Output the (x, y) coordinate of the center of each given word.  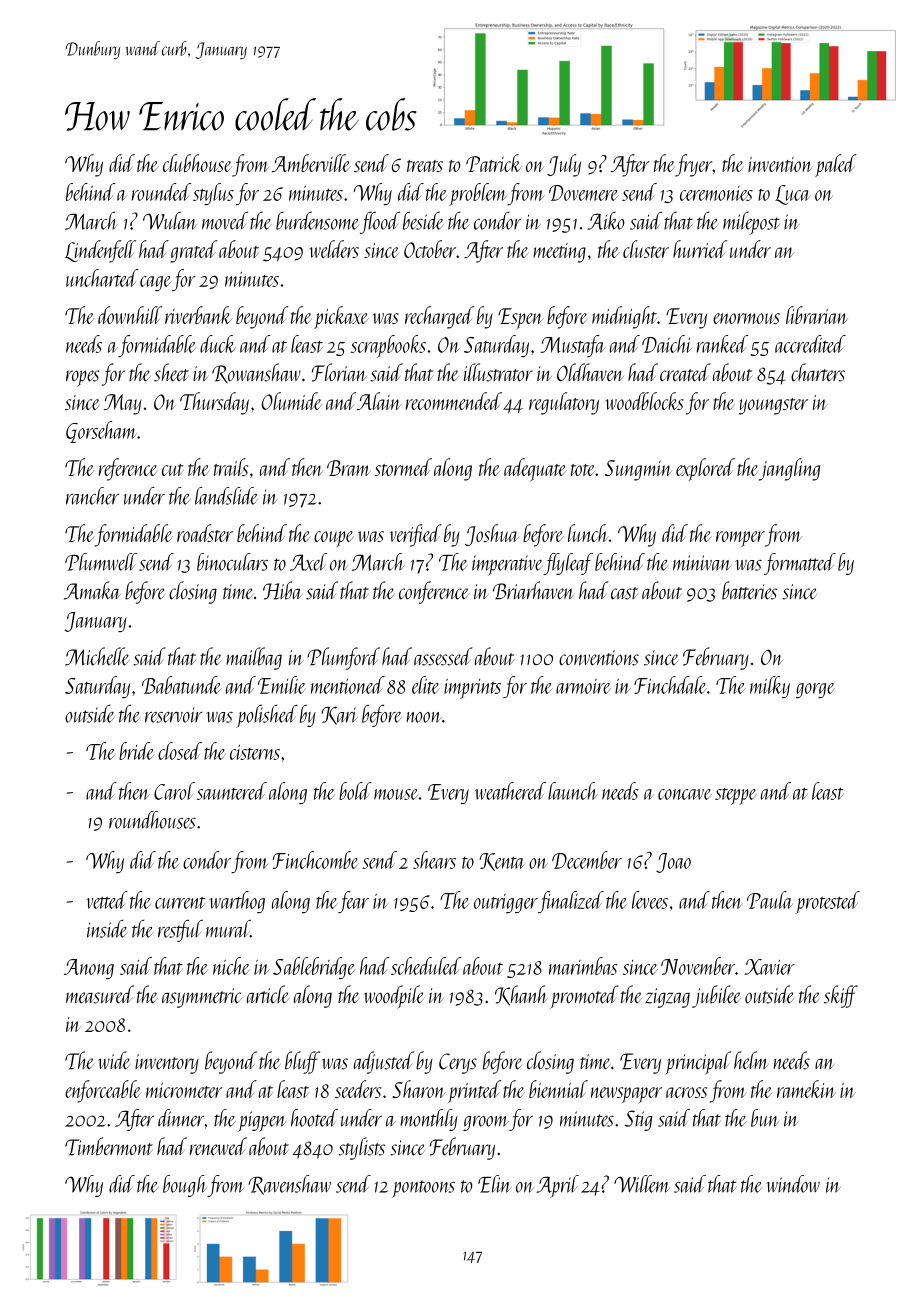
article (268, 994)
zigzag (667, 998)
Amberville (311, 163)
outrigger (506, 903)
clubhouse (197, 163)
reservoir (174, 715)
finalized (571, 902)
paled (836, 165)
